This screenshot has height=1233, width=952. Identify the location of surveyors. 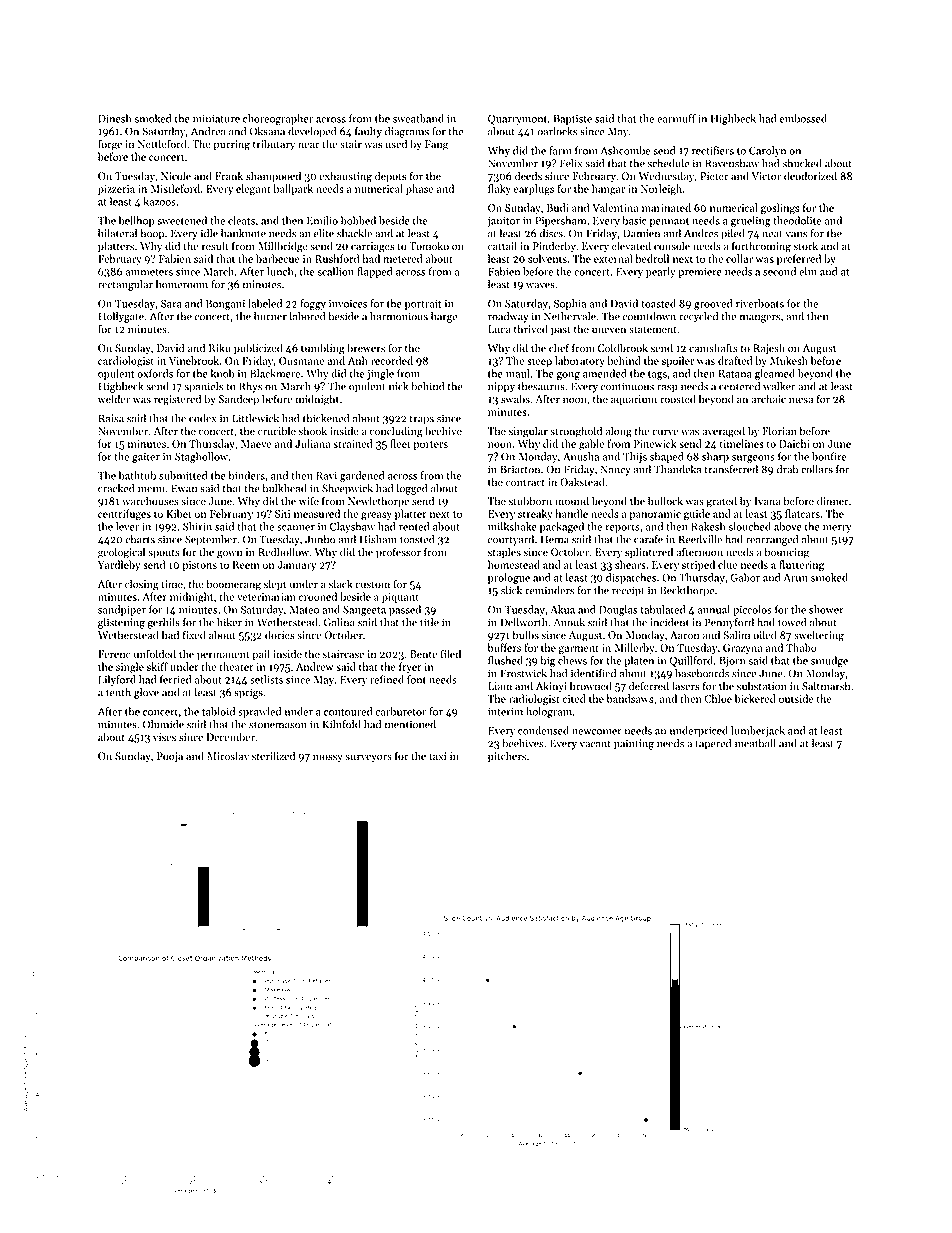
(368, 758).
